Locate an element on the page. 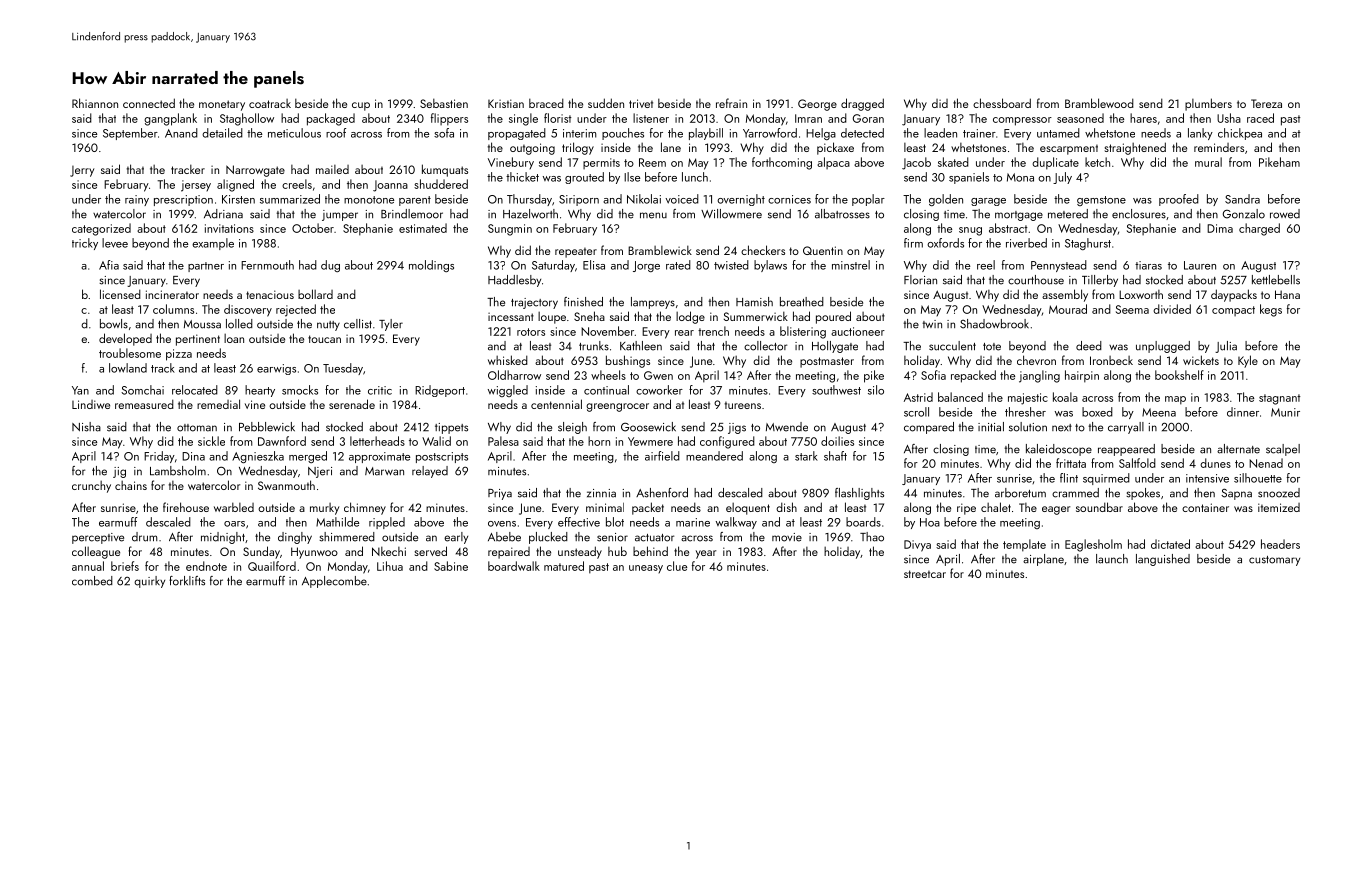  detailed is located at coordinates (222, 133).
